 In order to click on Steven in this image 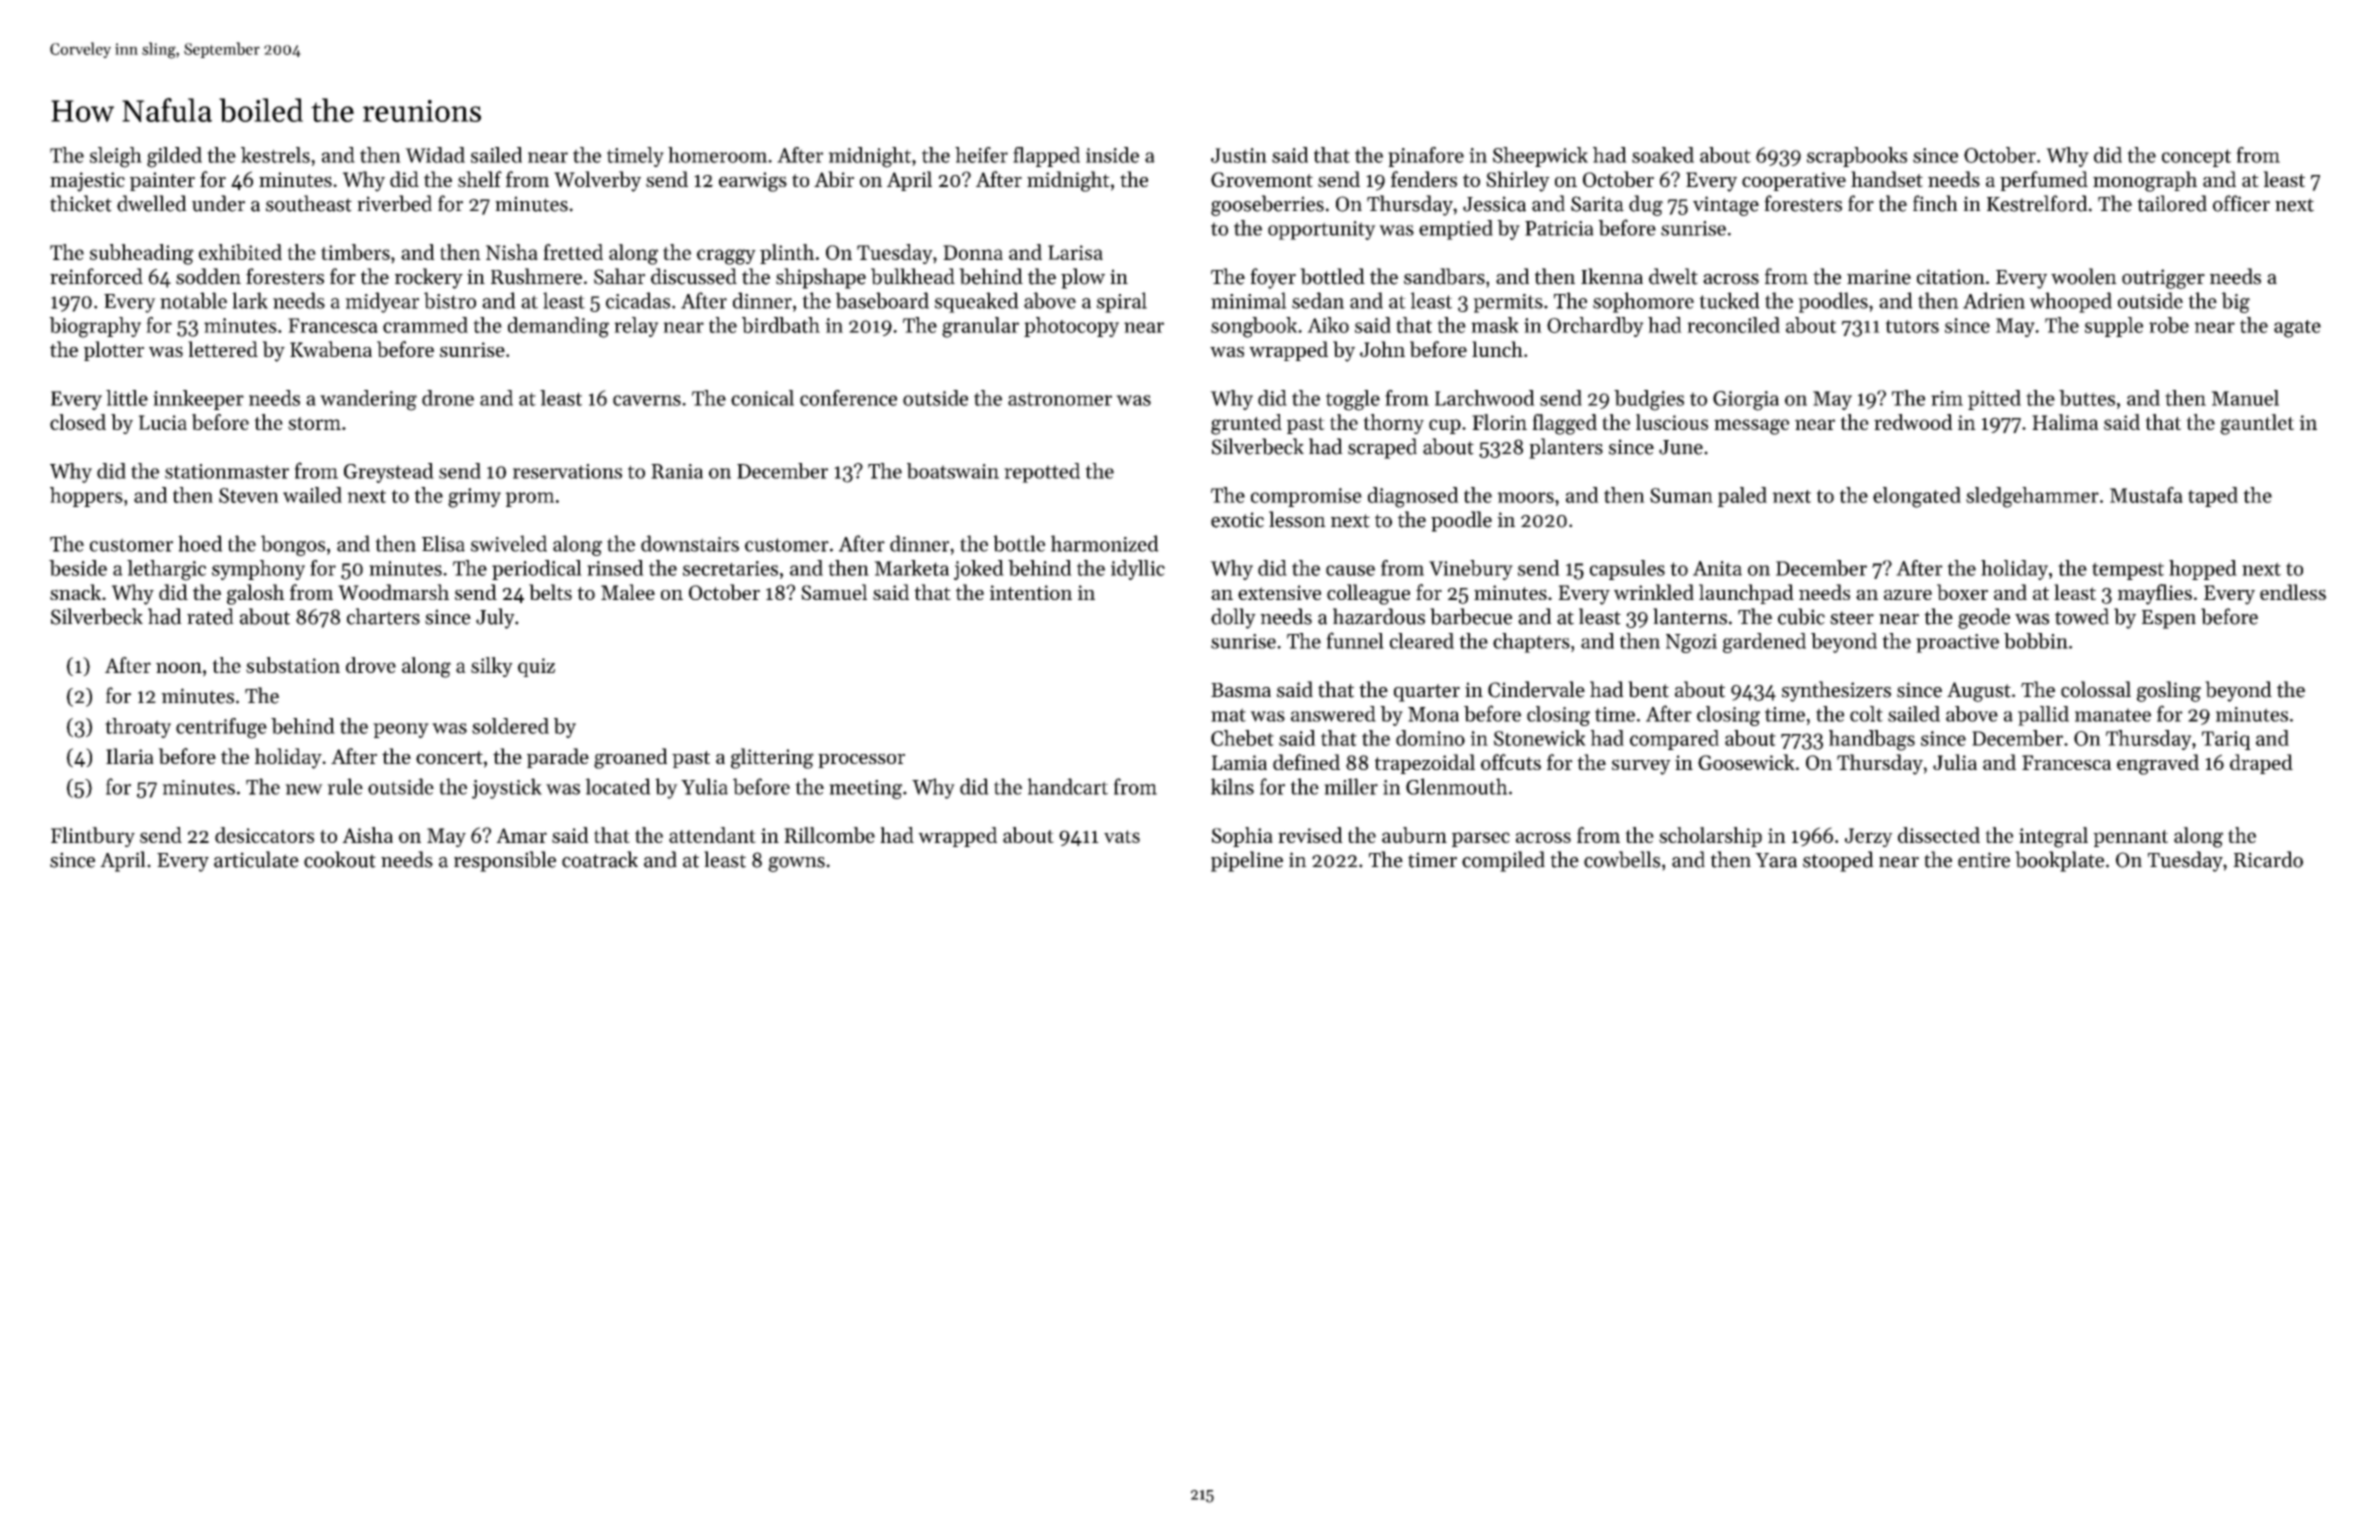, I will do `click(249, 495)`.
